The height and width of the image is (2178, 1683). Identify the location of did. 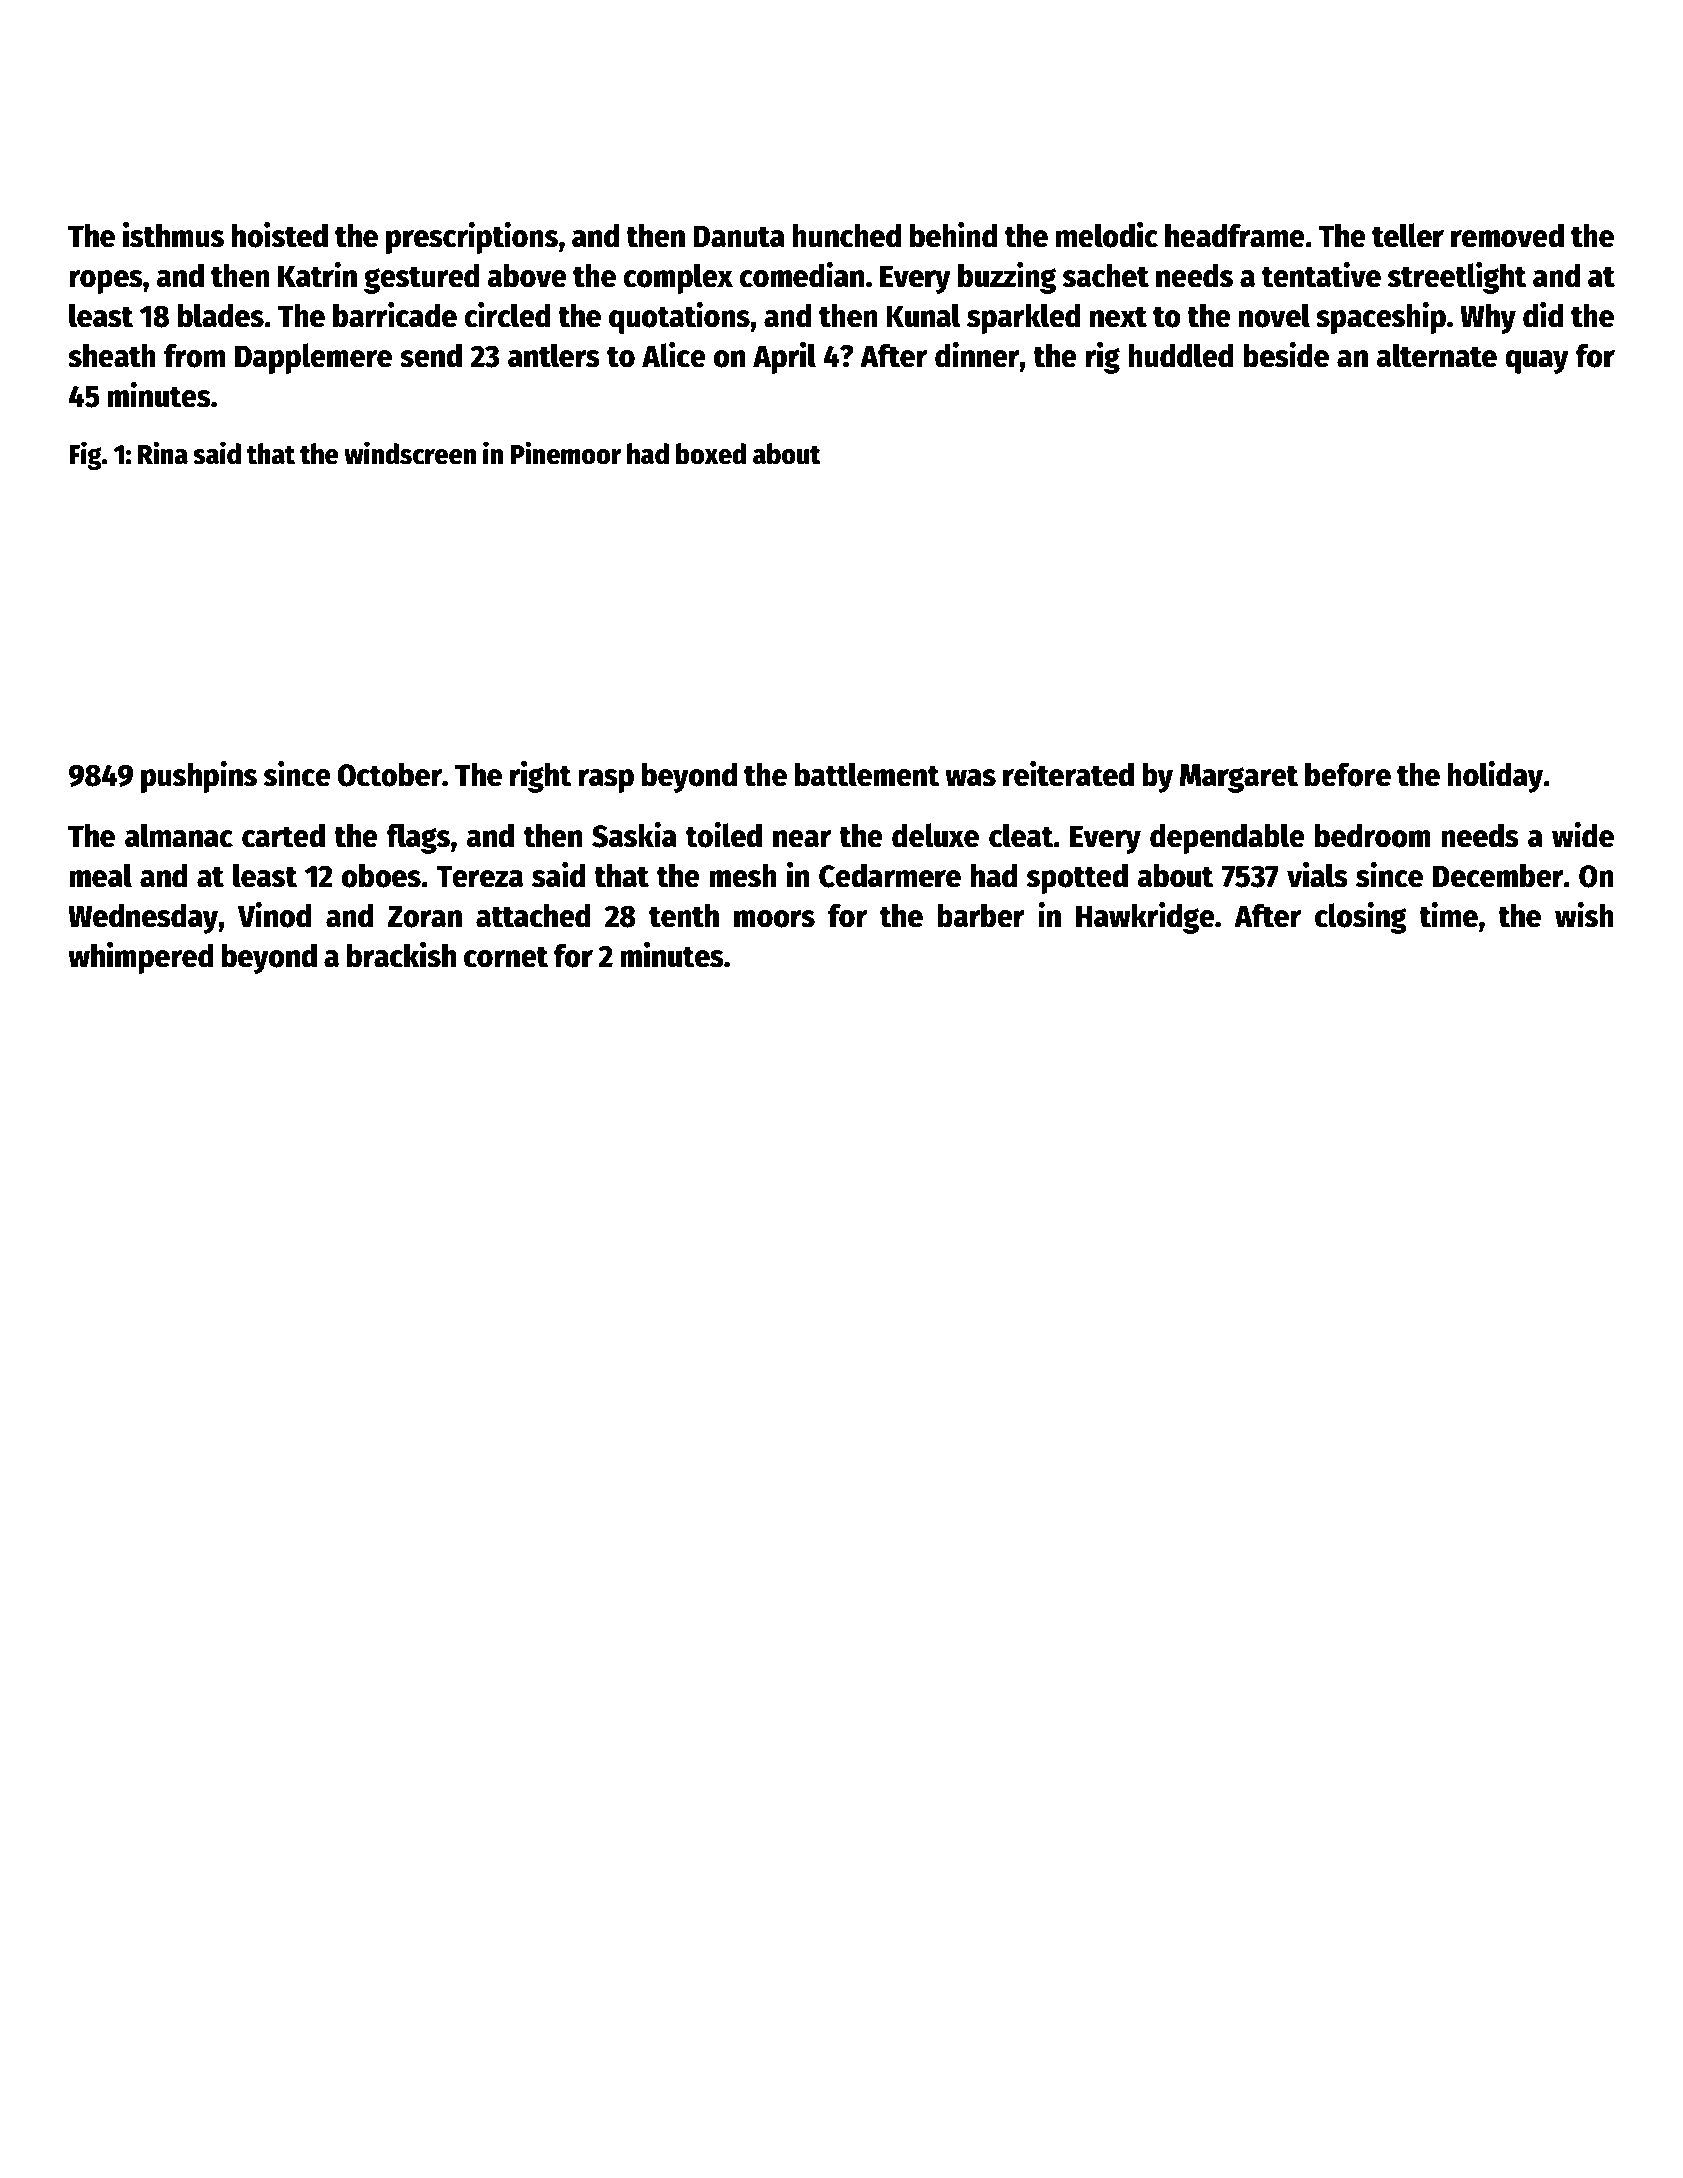
(1543, 315).
